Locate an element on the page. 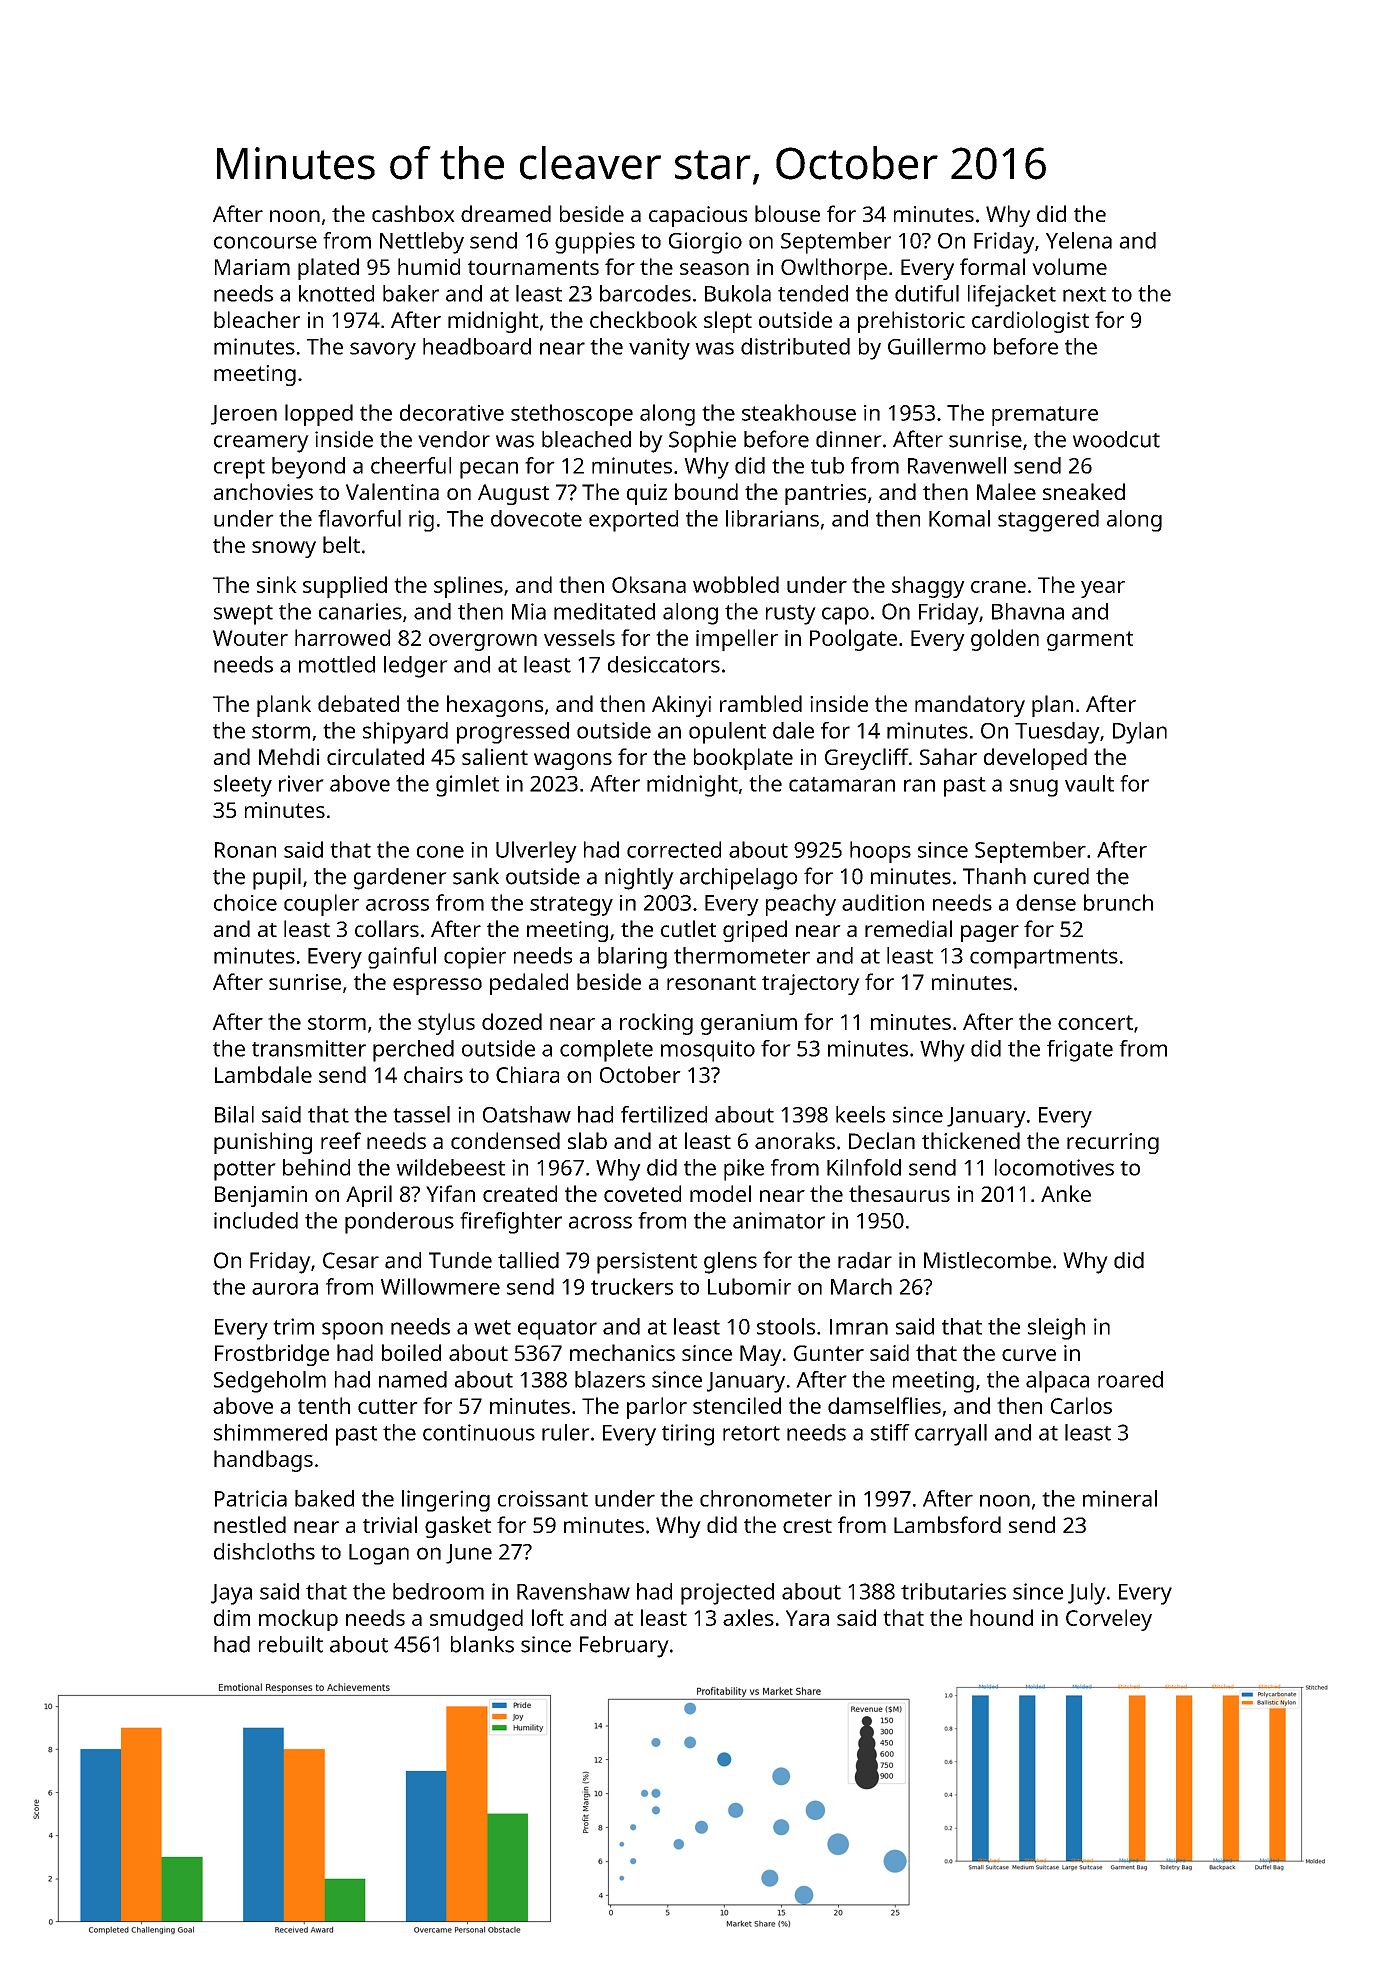 This image has width=1386, height=1969. concert is located at coordinates (1095, 1022).
